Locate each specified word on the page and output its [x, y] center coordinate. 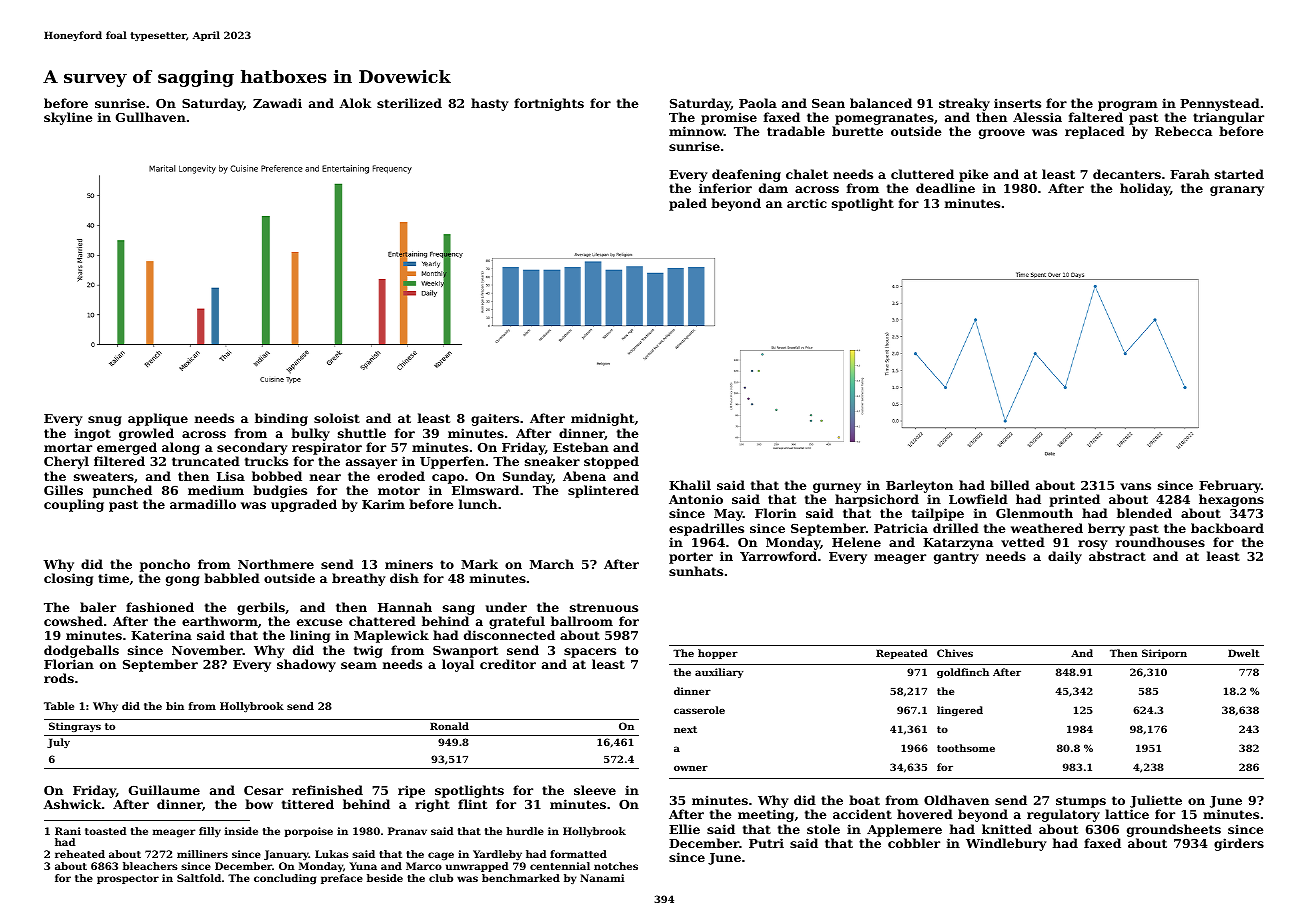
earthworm [220, 621]
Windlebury [1006, 844]
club [441, 878]
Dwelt [1244, 653]
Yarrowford [778, 556]
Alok [355, 103]
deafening [746, 175]
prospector [128, 879]
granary [1237, 191]
